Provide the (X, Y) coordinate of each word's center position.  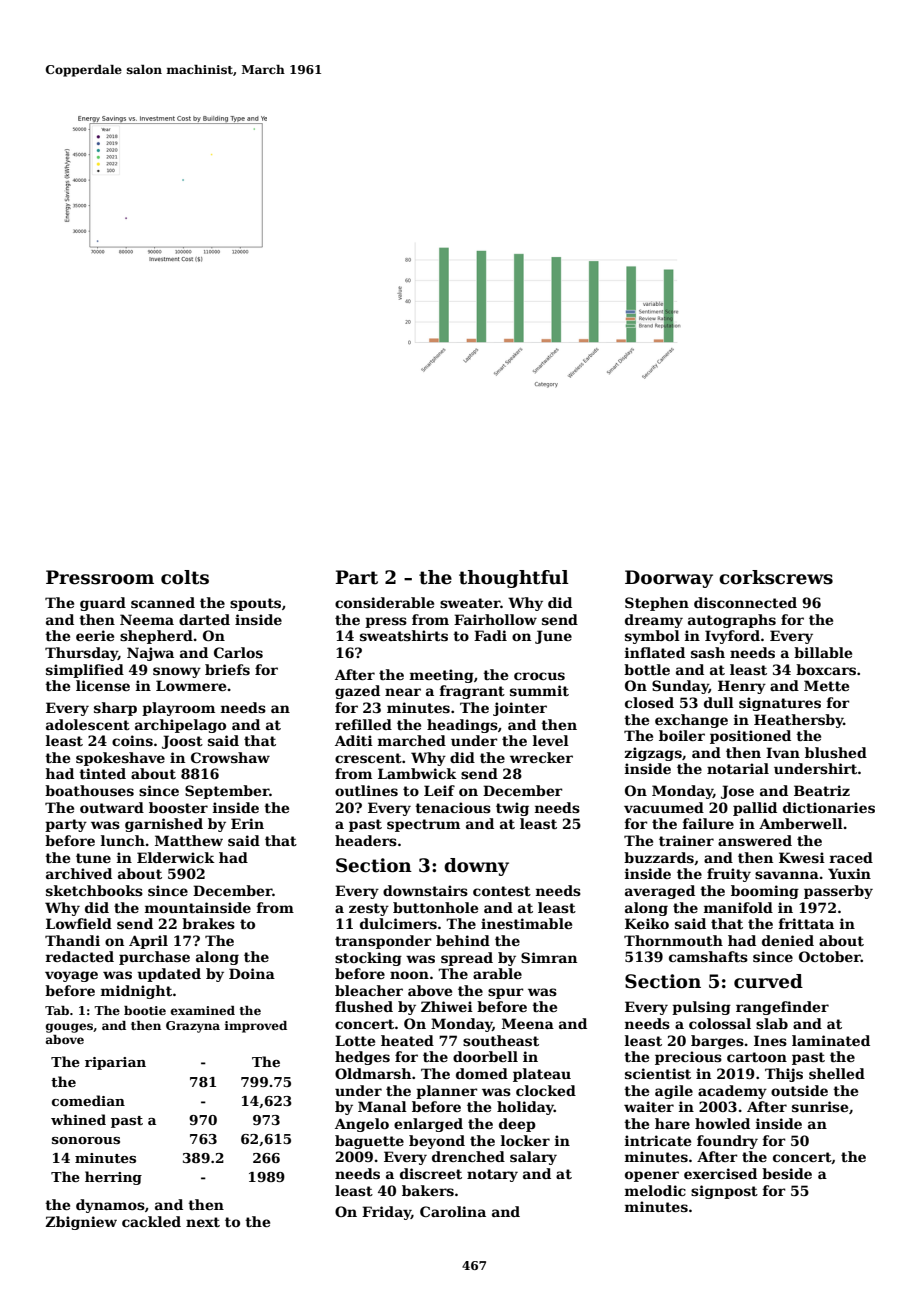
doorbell (485, 1056)
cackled (151, 1221)
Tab (57, 1010)
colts (185, 577)
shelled (837, 1073)
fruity (729, 875)
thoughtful (514, 579)
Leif (439, 790)
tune (93, 858)
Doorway (669, 579)
